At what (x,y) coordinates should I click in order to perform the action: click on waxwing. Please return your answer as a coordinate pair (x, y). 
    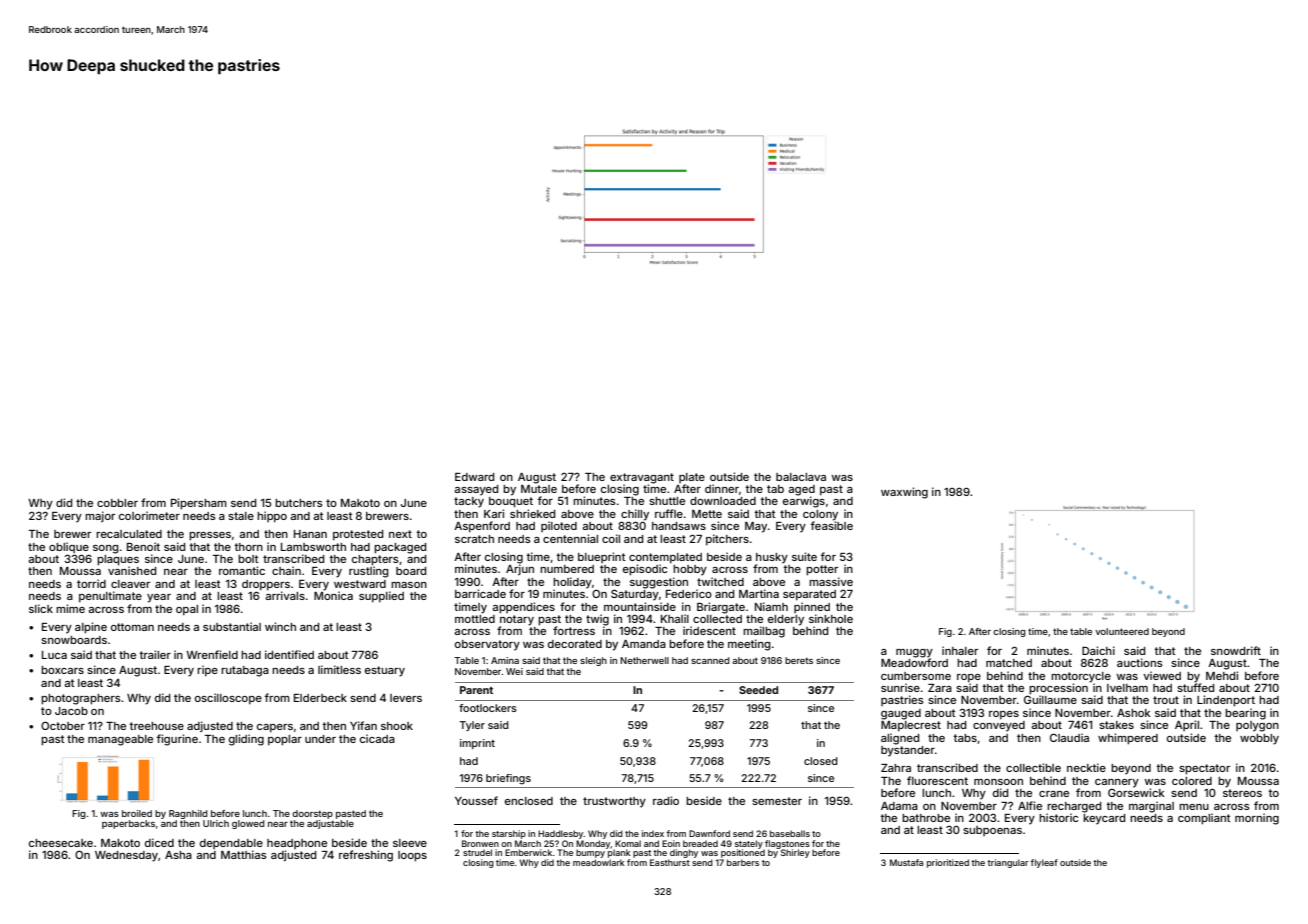
    Looking at the image, I should click on (904, 493).
